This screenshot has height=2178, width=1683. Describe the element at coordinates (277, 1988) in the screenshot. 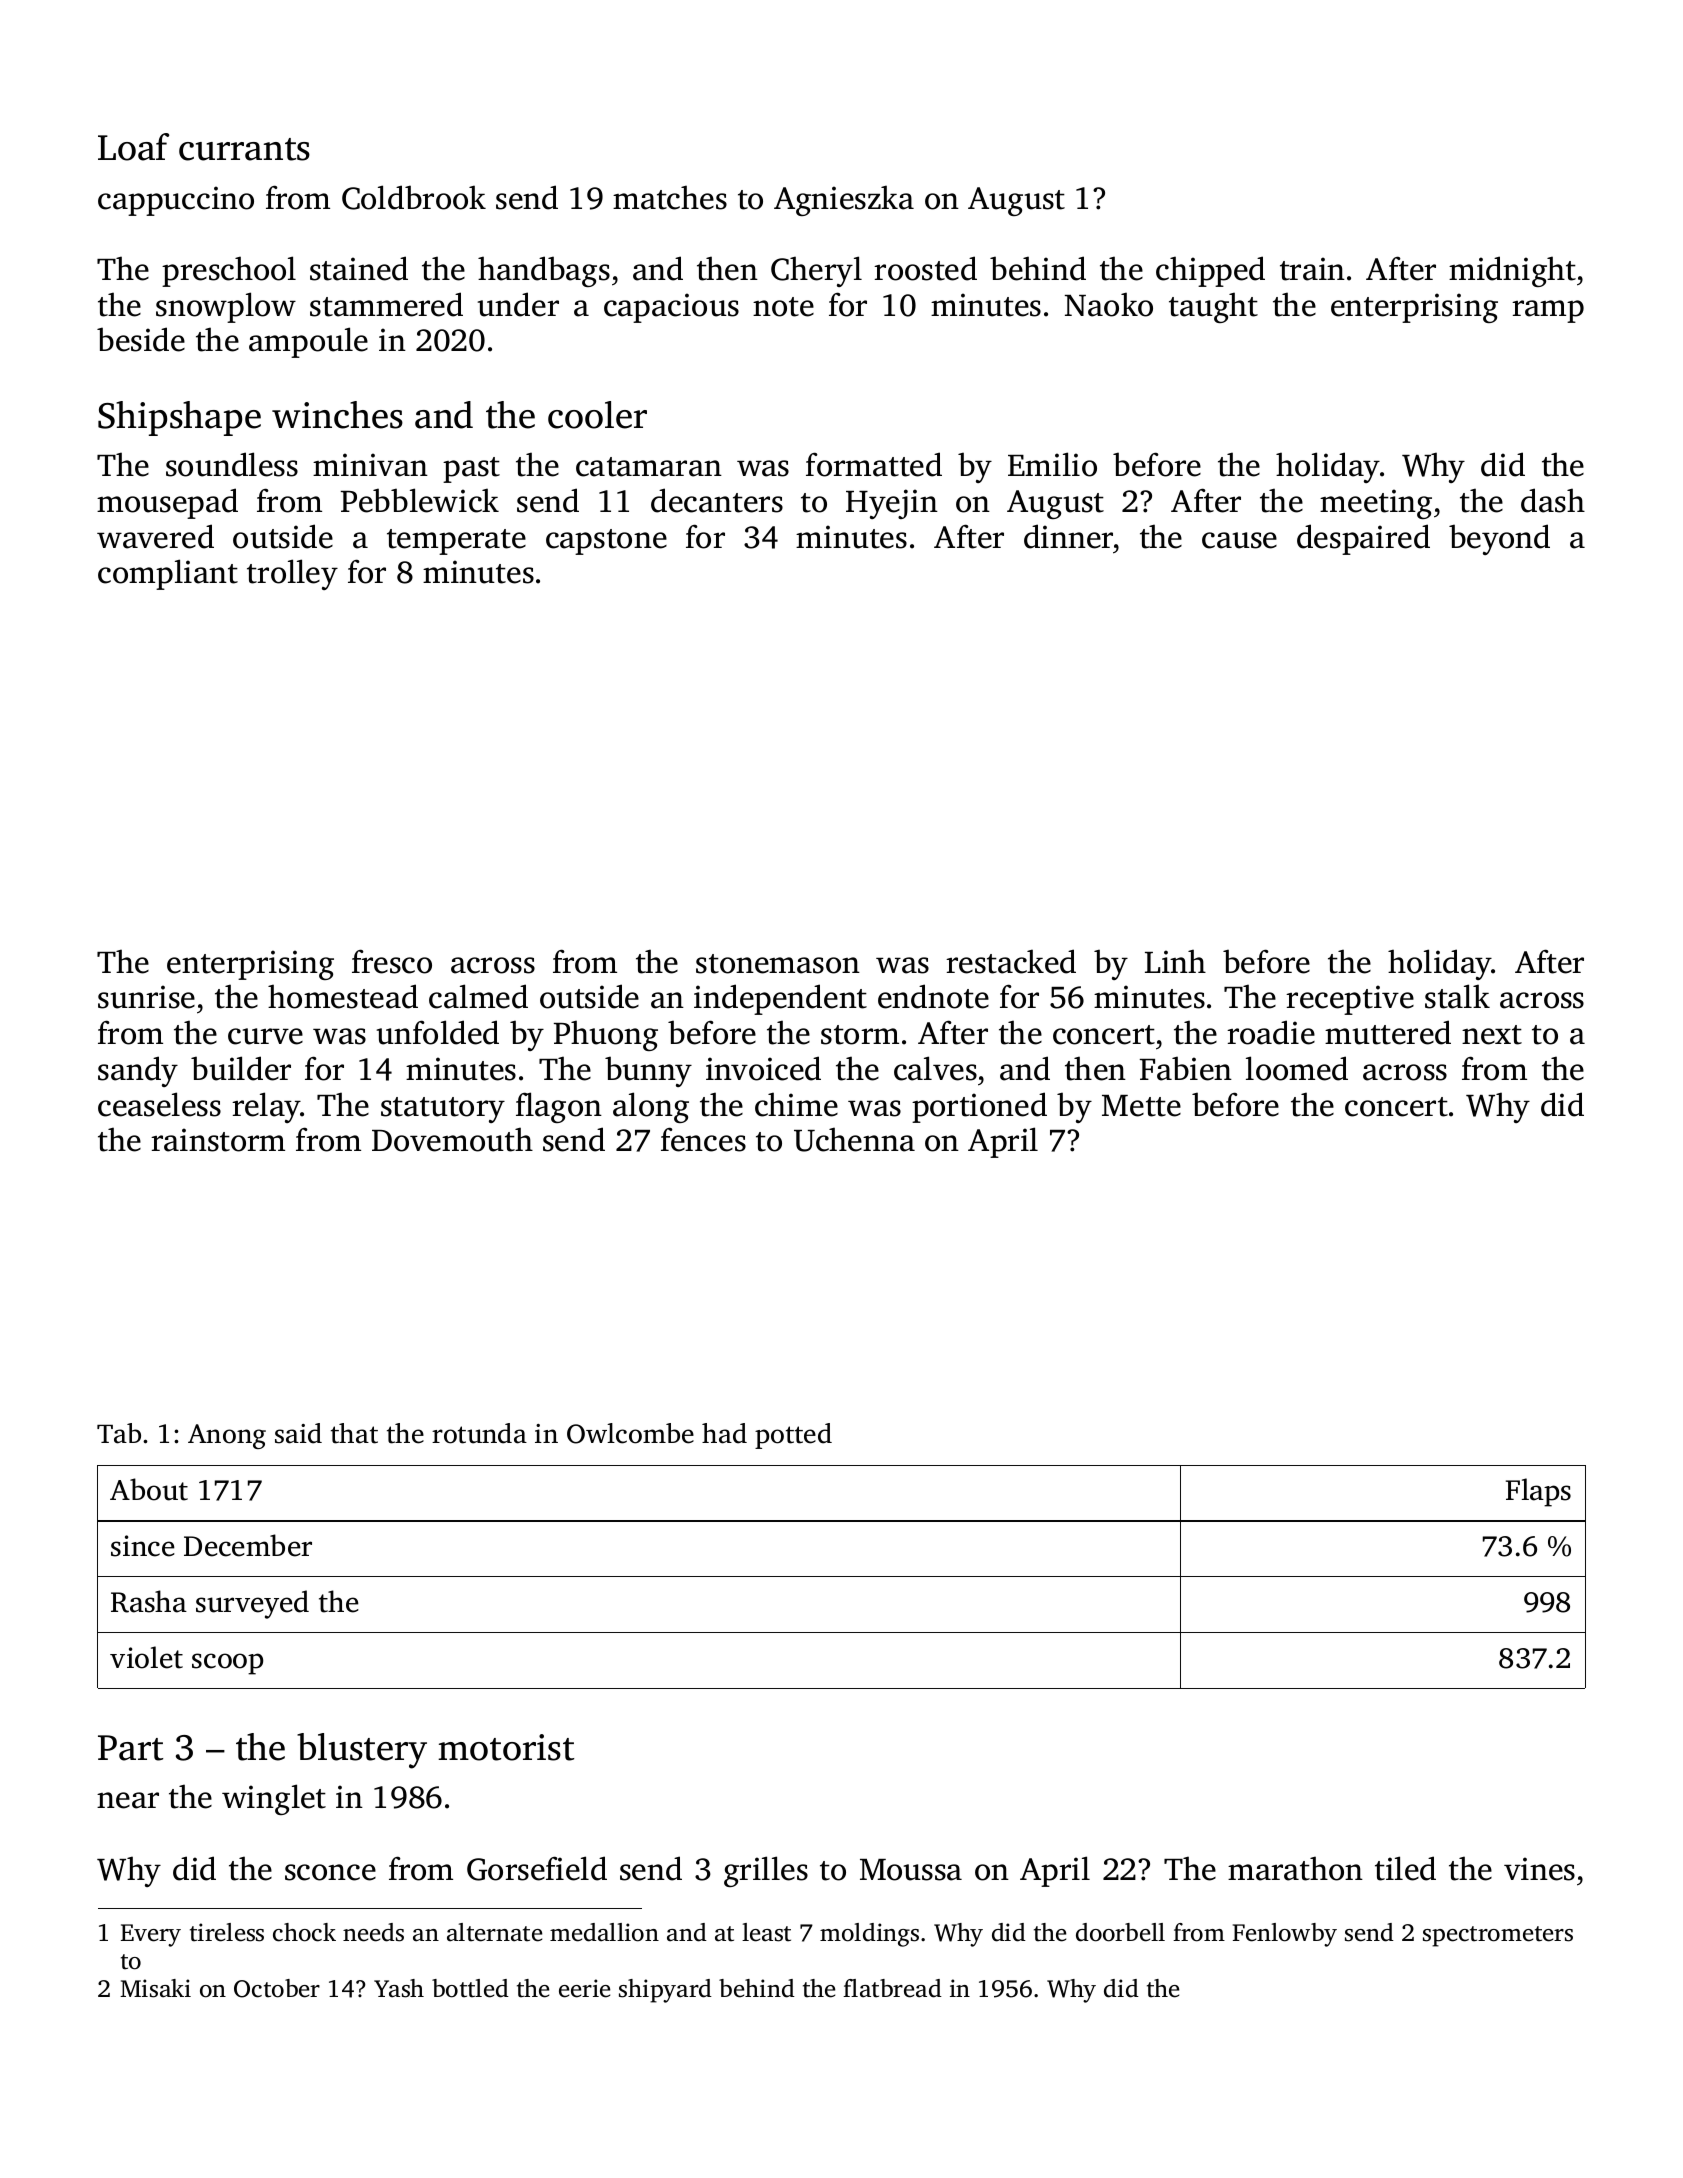

I see `October` at that location.
